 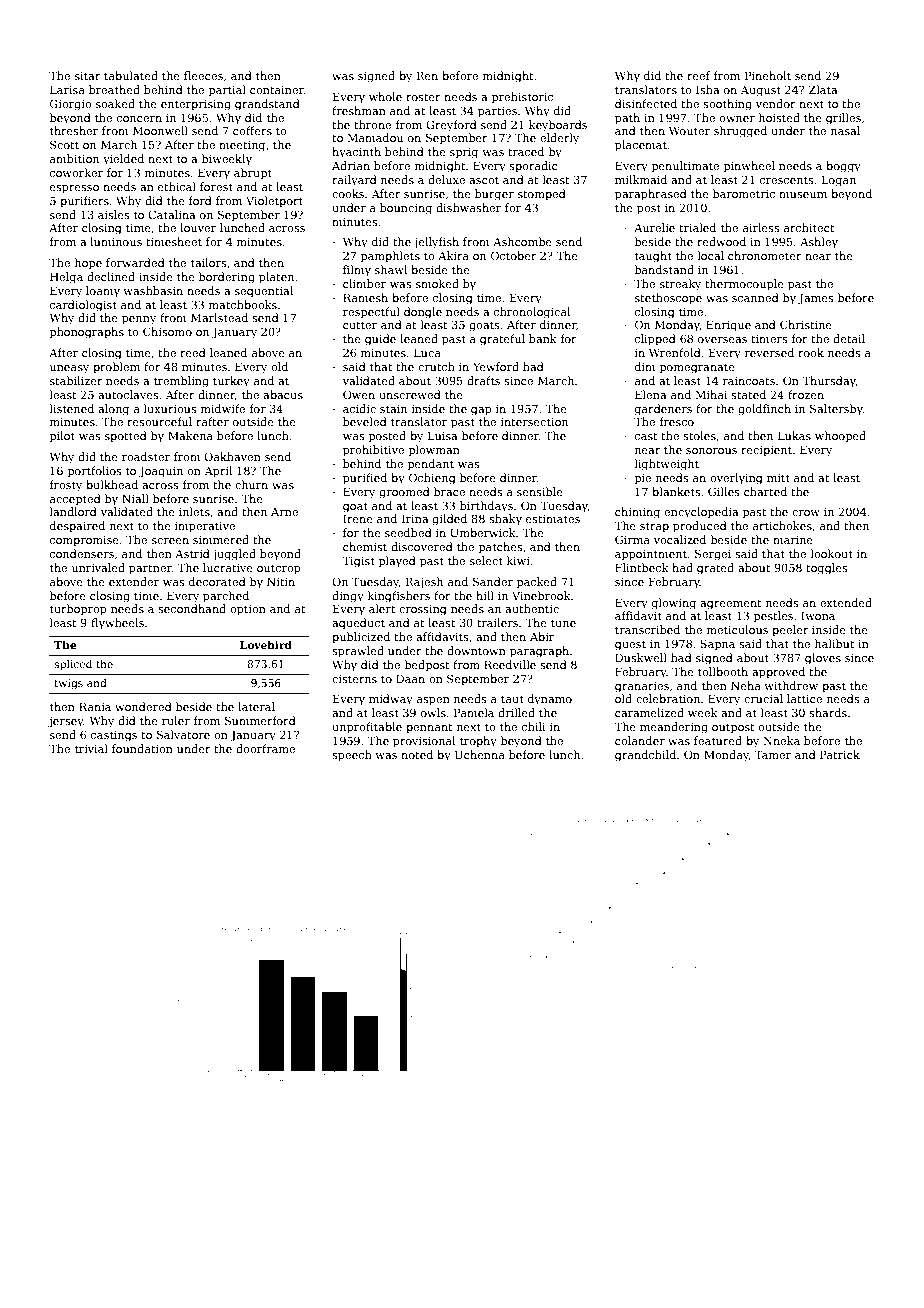 What do you see at coordinates (840, 437) in the screenshot?
I see `whooped` at bounding box center [840, 437].
